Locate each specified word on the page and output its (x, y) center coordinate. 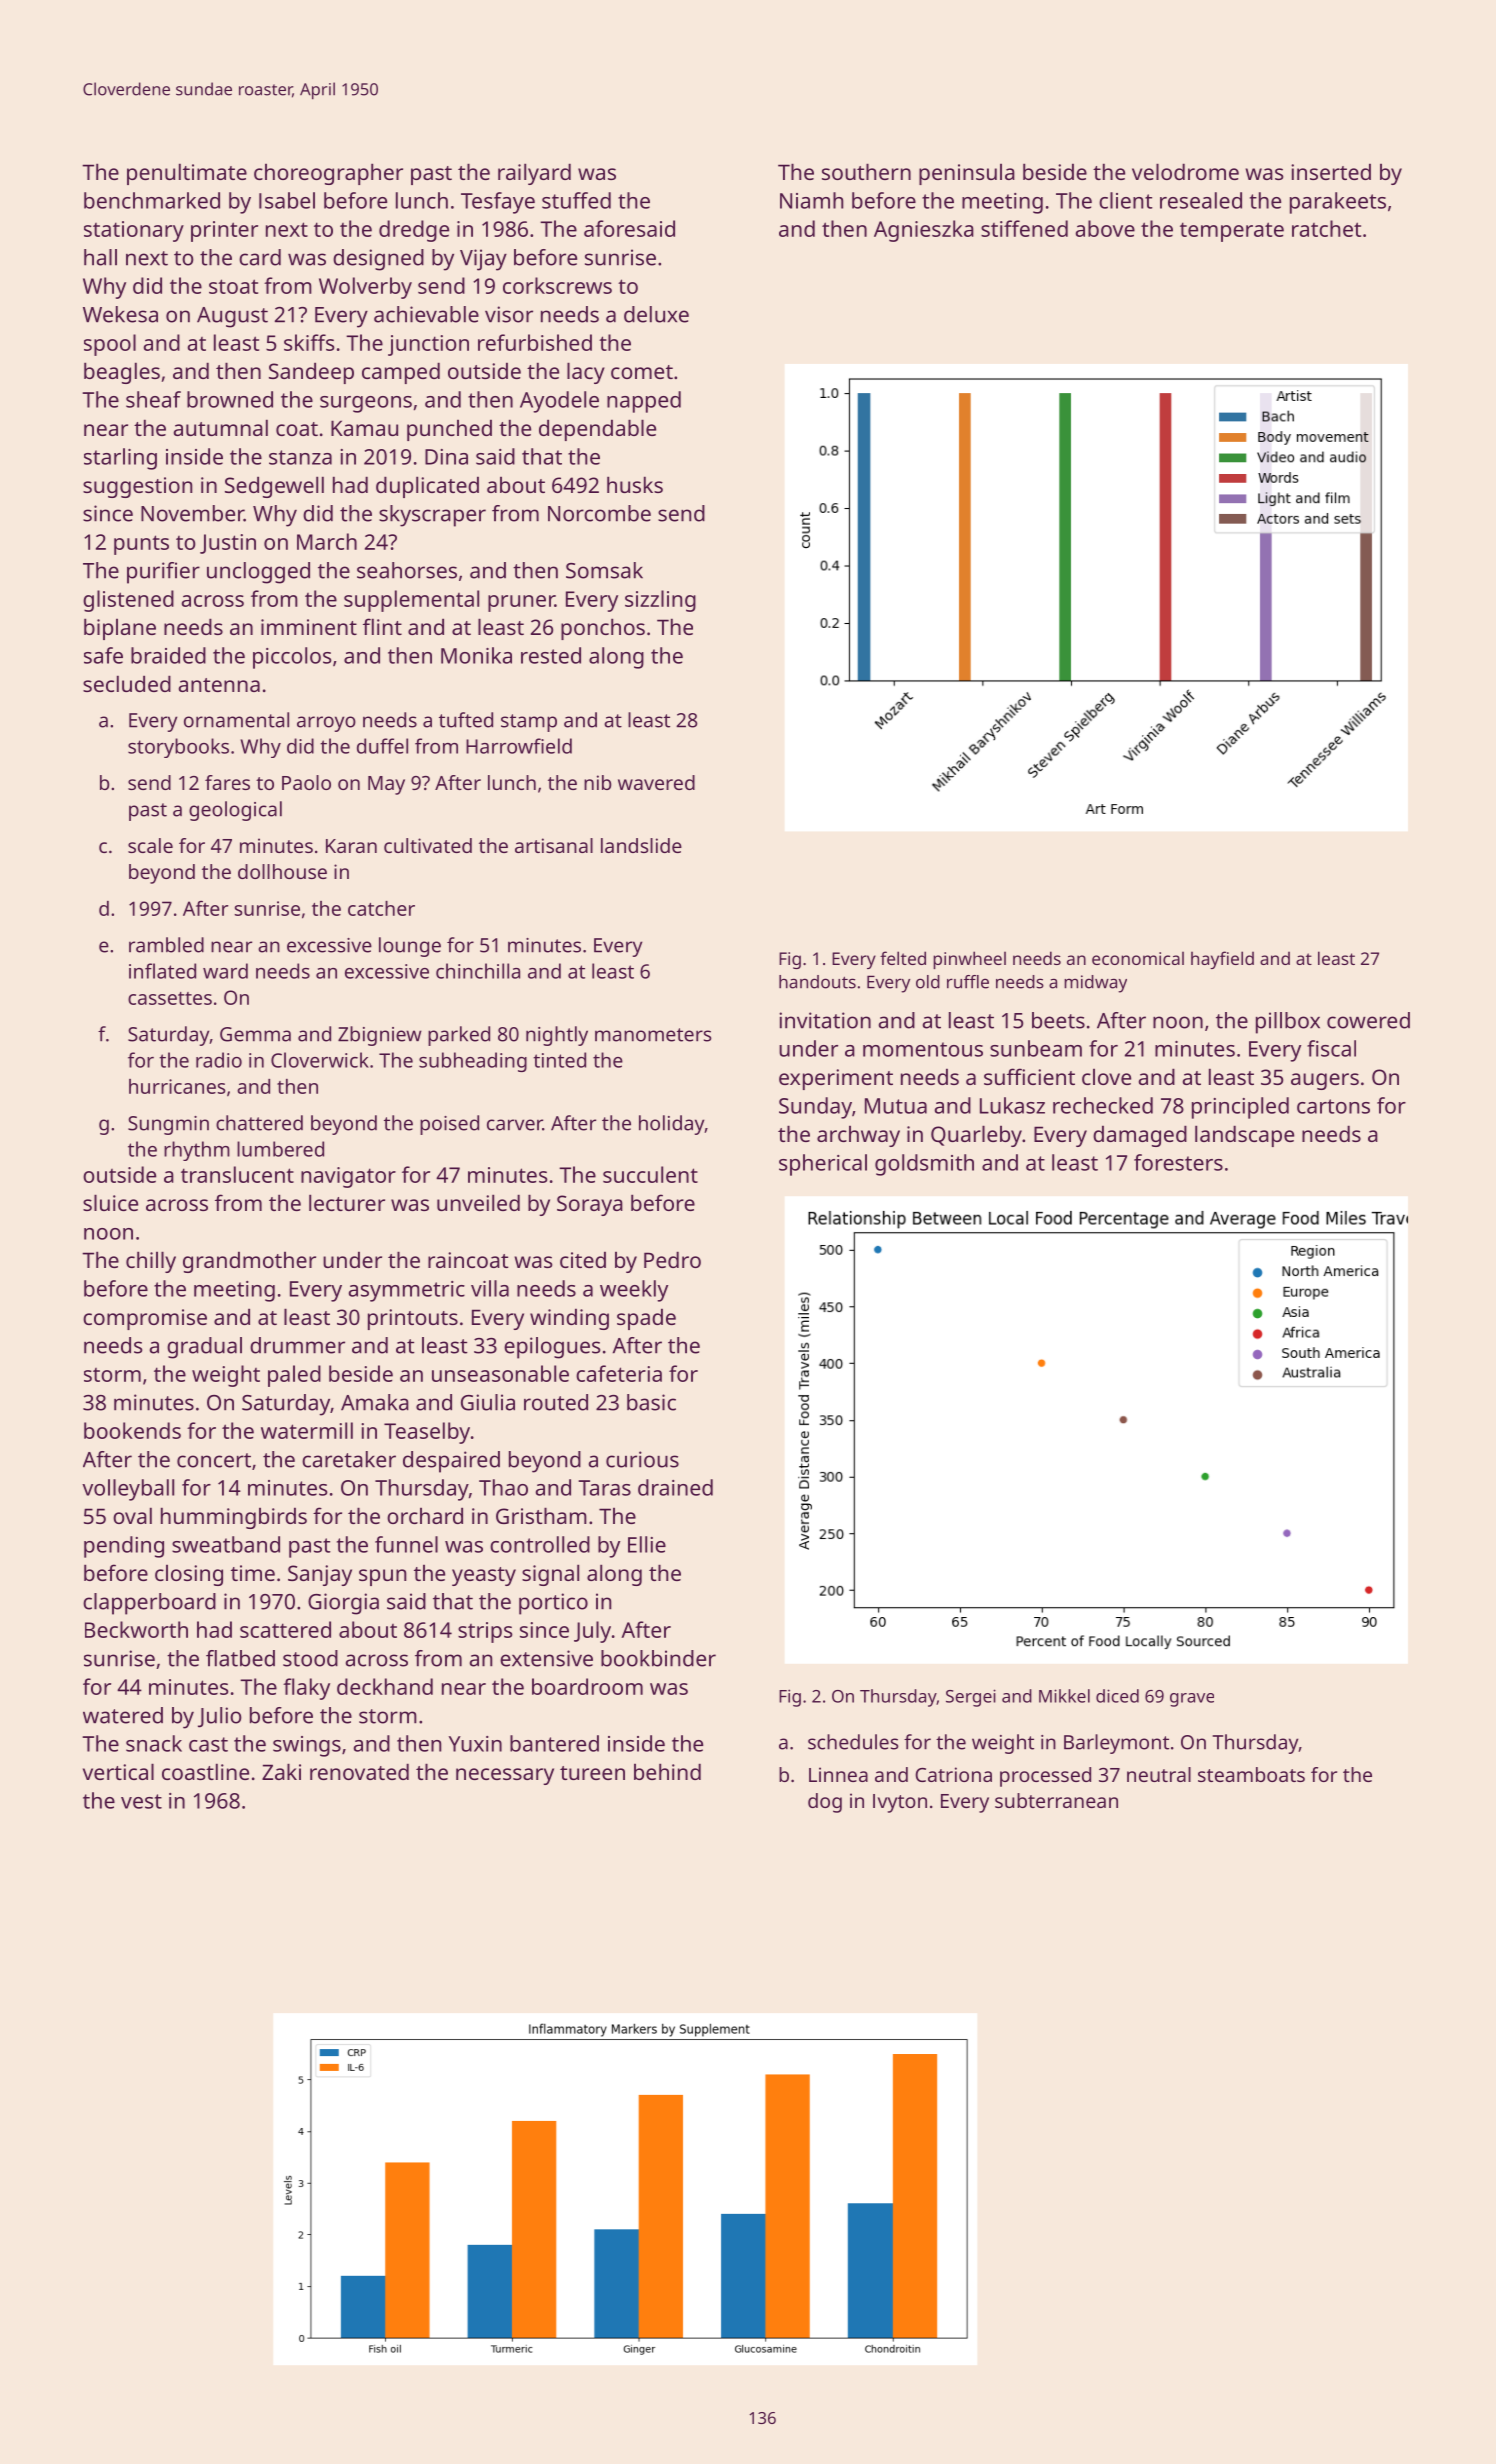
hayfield (1222, 960)
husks (635, 484)
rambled (166, 945)
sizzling (660, 601)
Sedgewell (274, 487)
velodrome (1185, 171)
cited (583, 1259)
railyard (534, 174)
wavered (656, 782)
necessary (505, 1776)
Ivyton (900, 1803)
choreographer (328, 174)
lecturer (347, 1202)
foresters (1178, 1162)
